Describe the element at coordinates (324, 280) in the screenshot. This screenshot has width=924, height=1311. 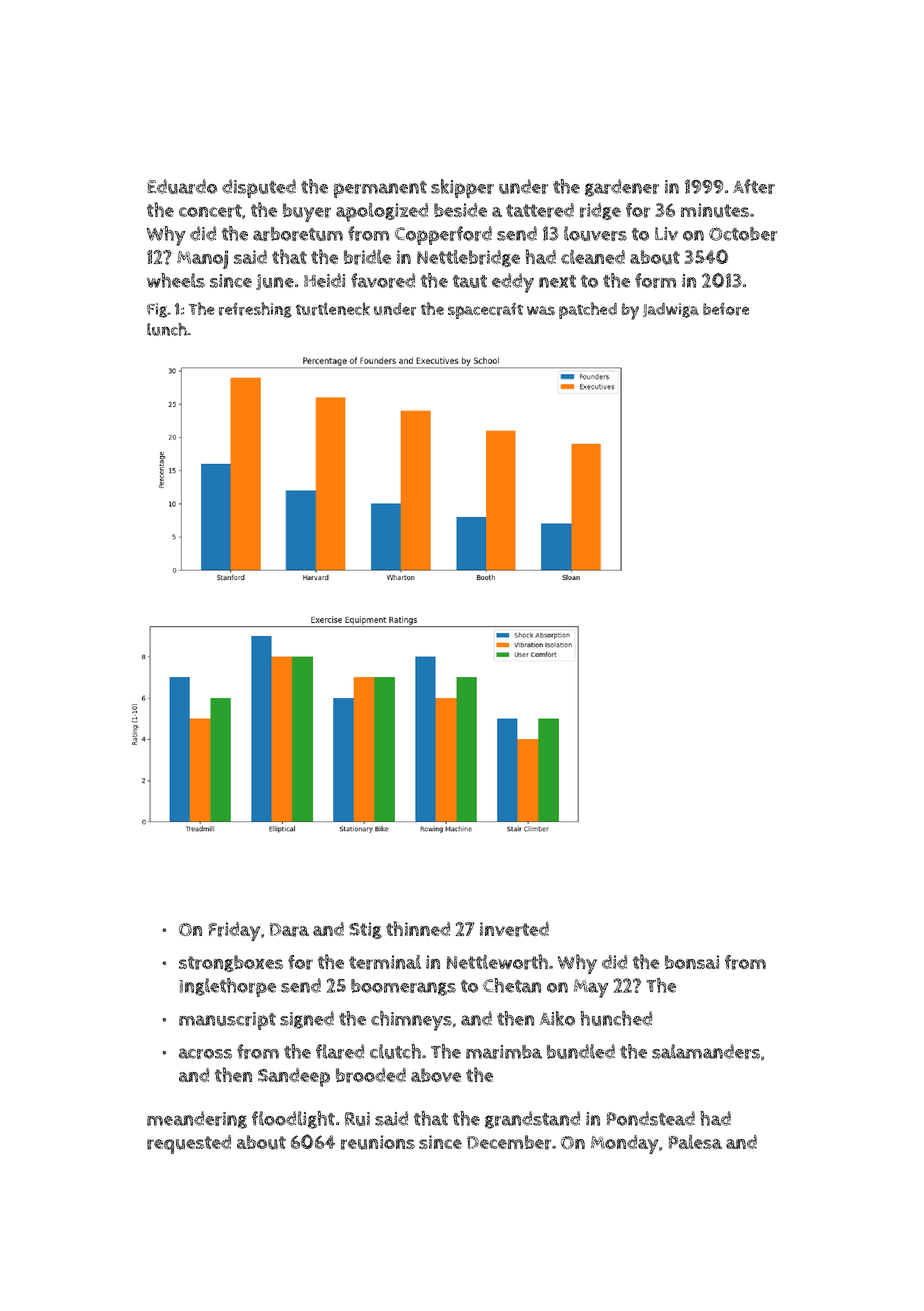
I see `Heidi` at that location.
